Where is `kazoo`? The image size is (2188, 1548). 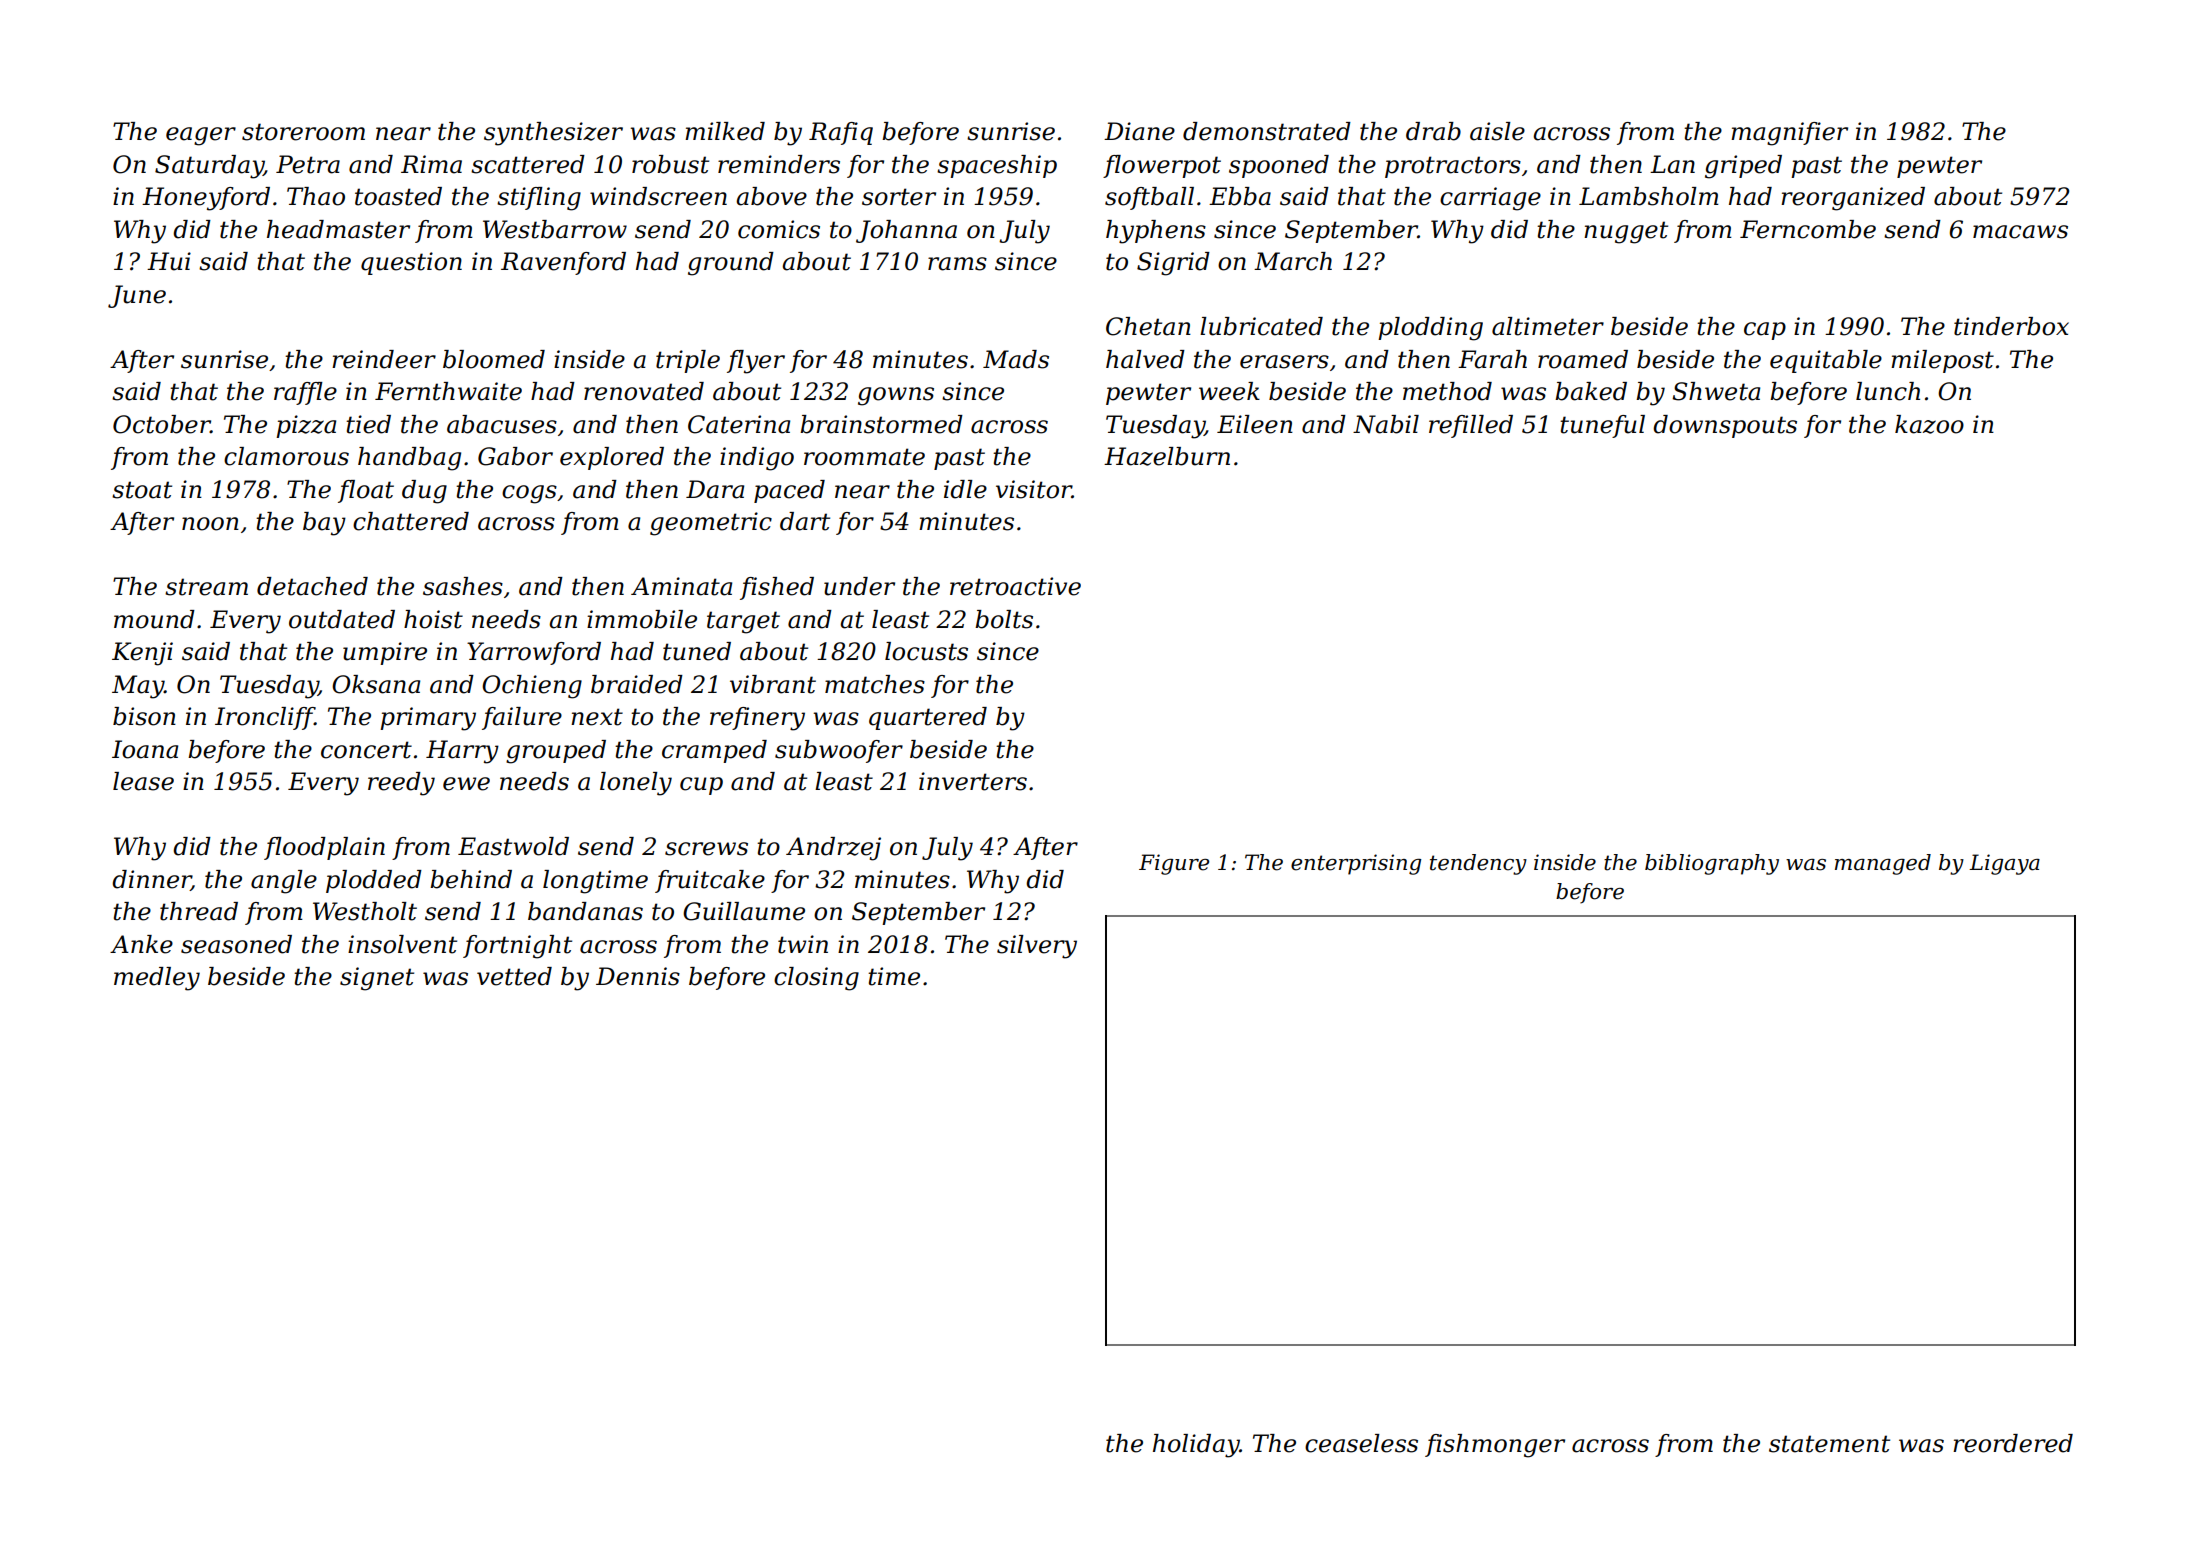 kazoo is located at coordinates (1929, 424).
